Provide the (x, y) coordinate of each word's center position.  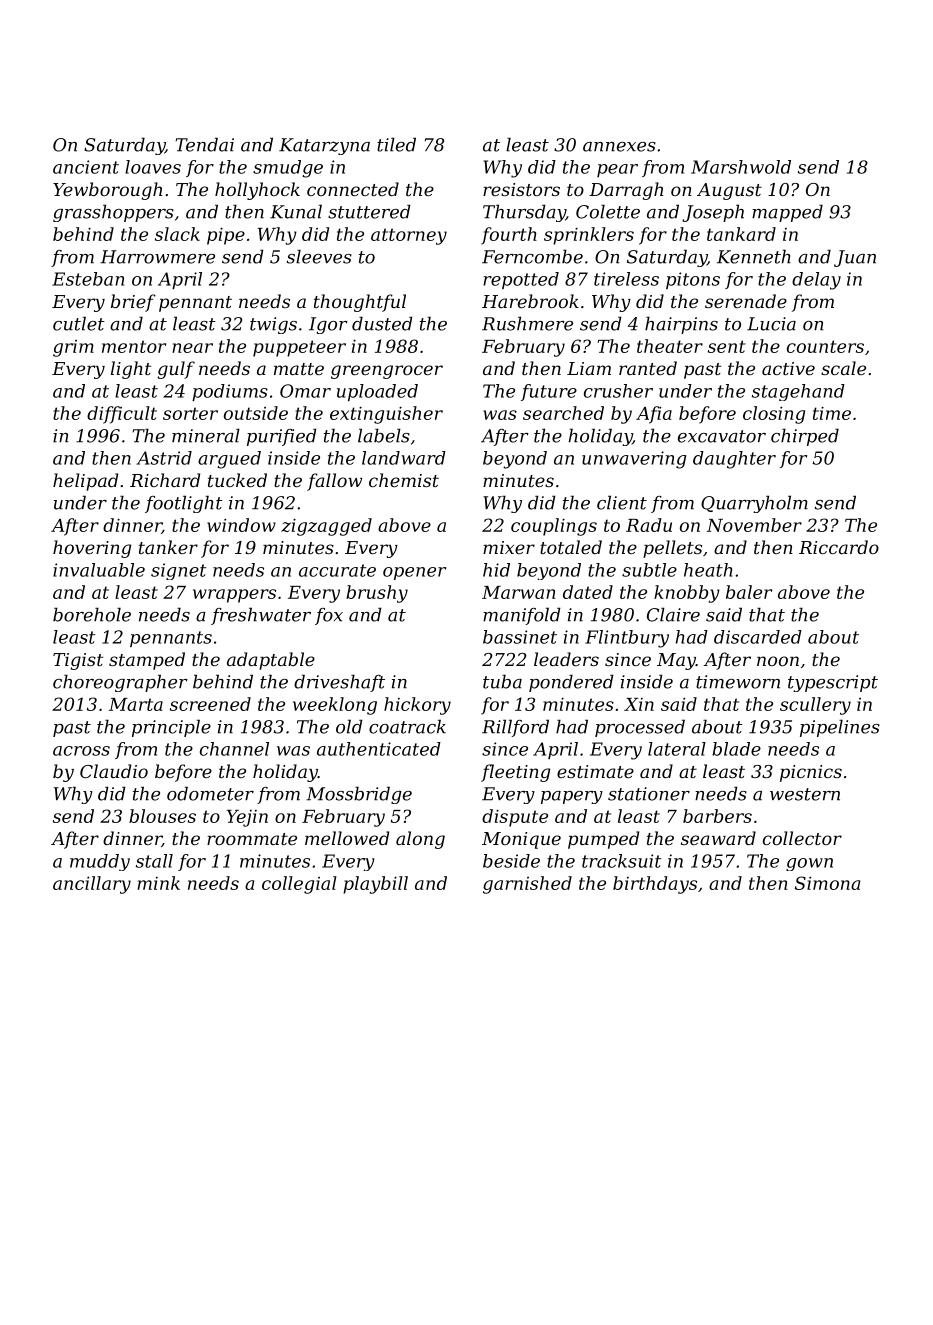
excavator (722, 436)
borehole (92, 614)
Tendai (205, 144)
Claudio (114, 771)
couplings (554, 527)
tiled (396, 144)
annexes (619, 147)
